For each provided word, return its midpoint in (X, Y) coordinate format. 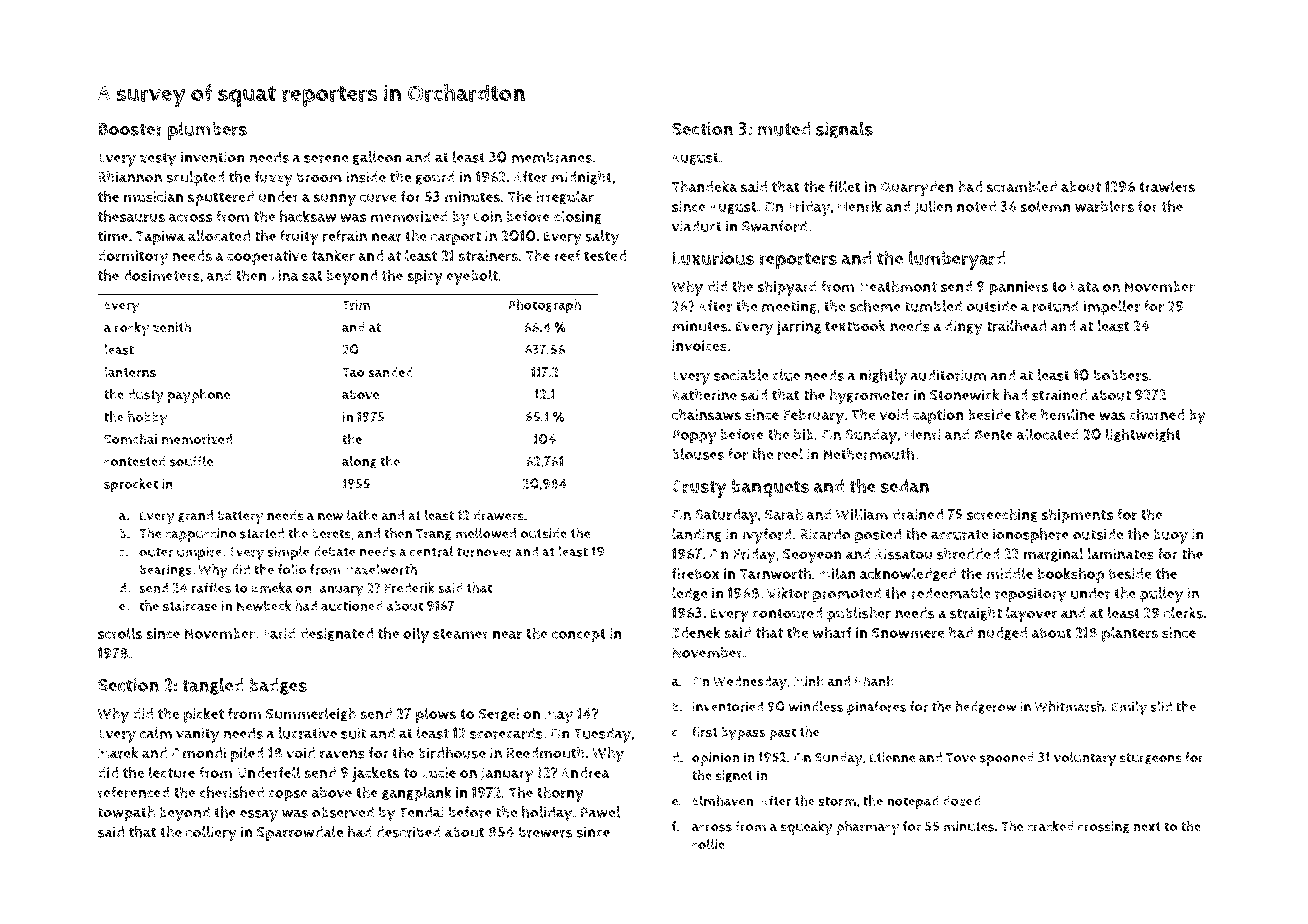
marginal (1053, 555)
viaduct (697, 226)
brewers (546, 832)
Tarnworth (775, 573)
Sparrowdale (300, 833)
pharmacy (867, 827)
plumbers (207, 130)
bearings (166, 570)
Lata (1085, 286)
